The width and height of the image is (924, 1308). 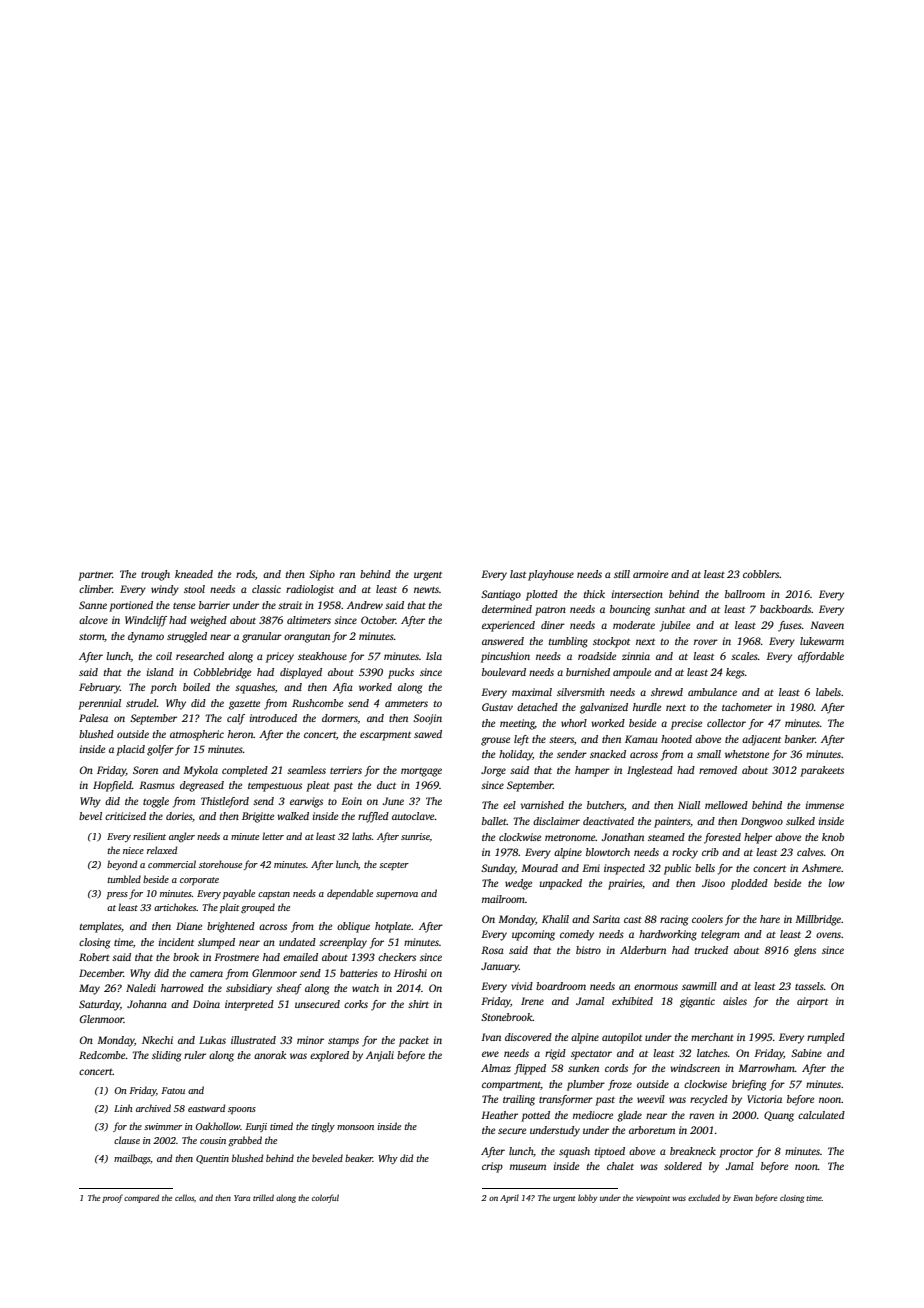 What do you see at coordinates (212, 1159) in the image?
I see `Quentin` at bounding box center [212, 1159].
